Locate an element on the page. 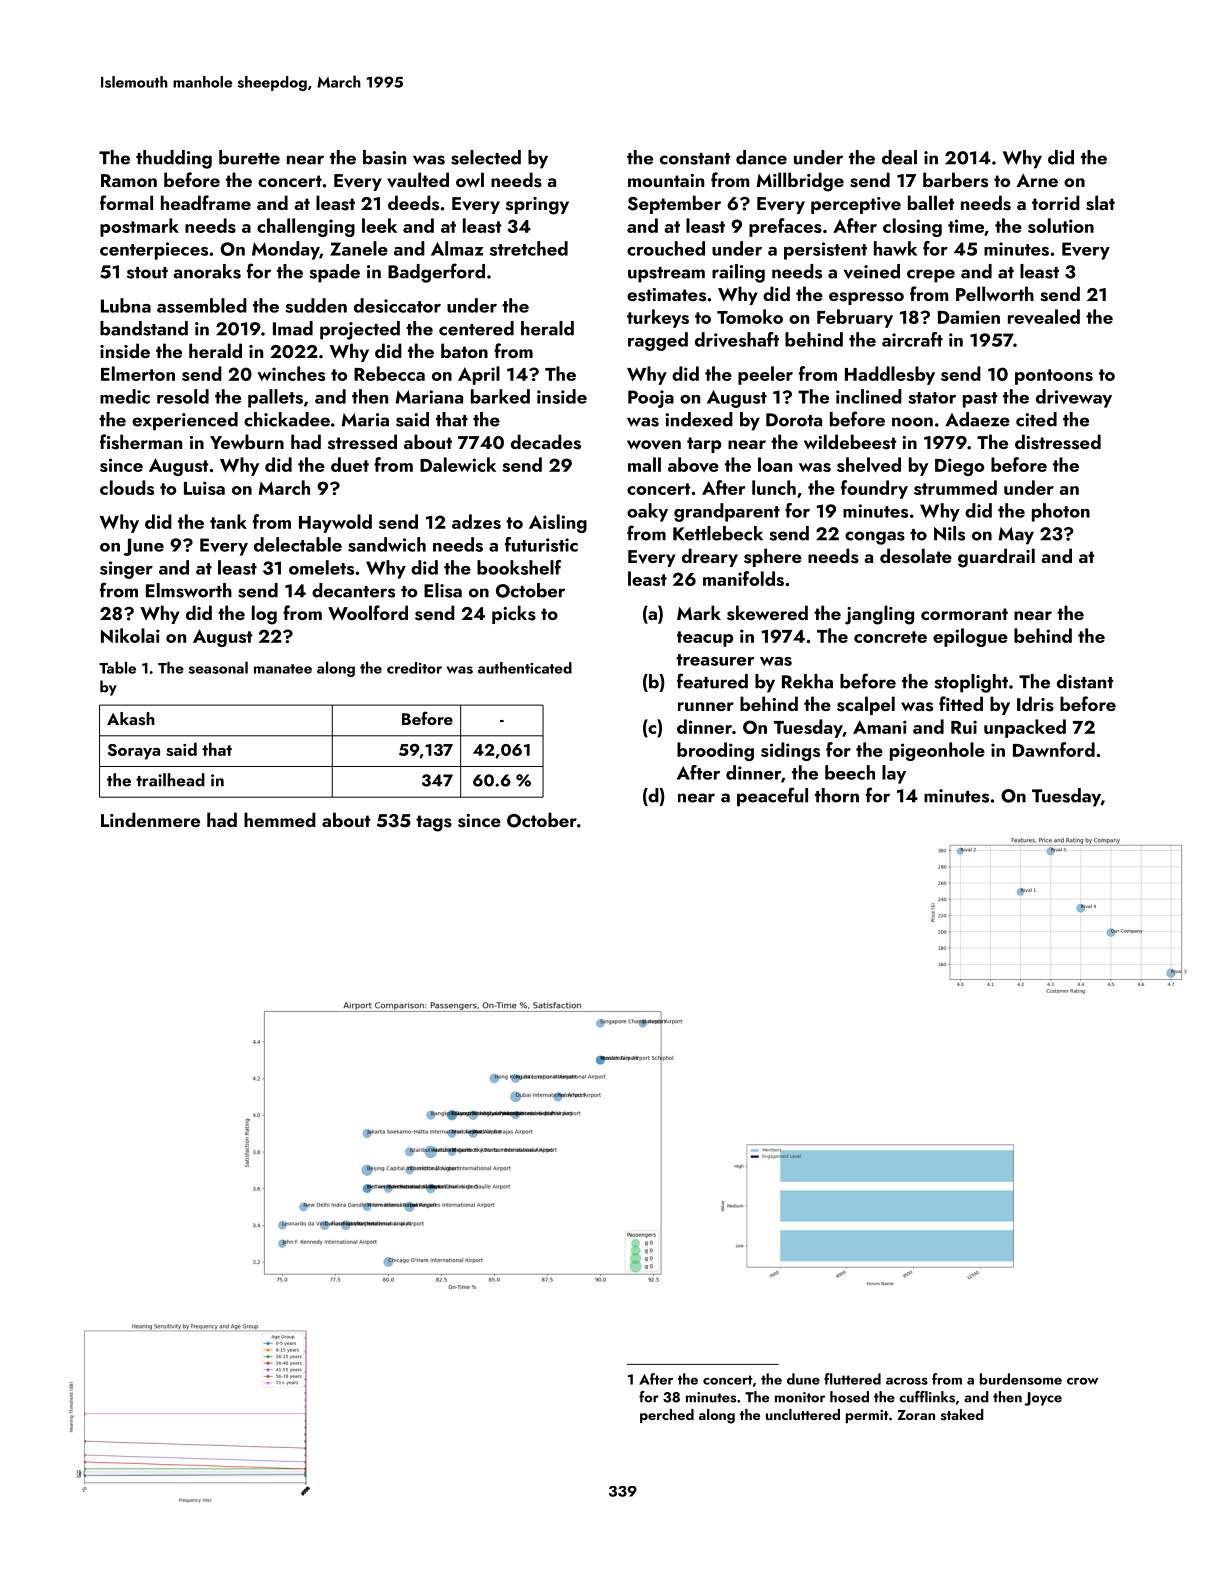 This image has width=1216, height=1573. anoraks is located at coordinates (207, 271).
